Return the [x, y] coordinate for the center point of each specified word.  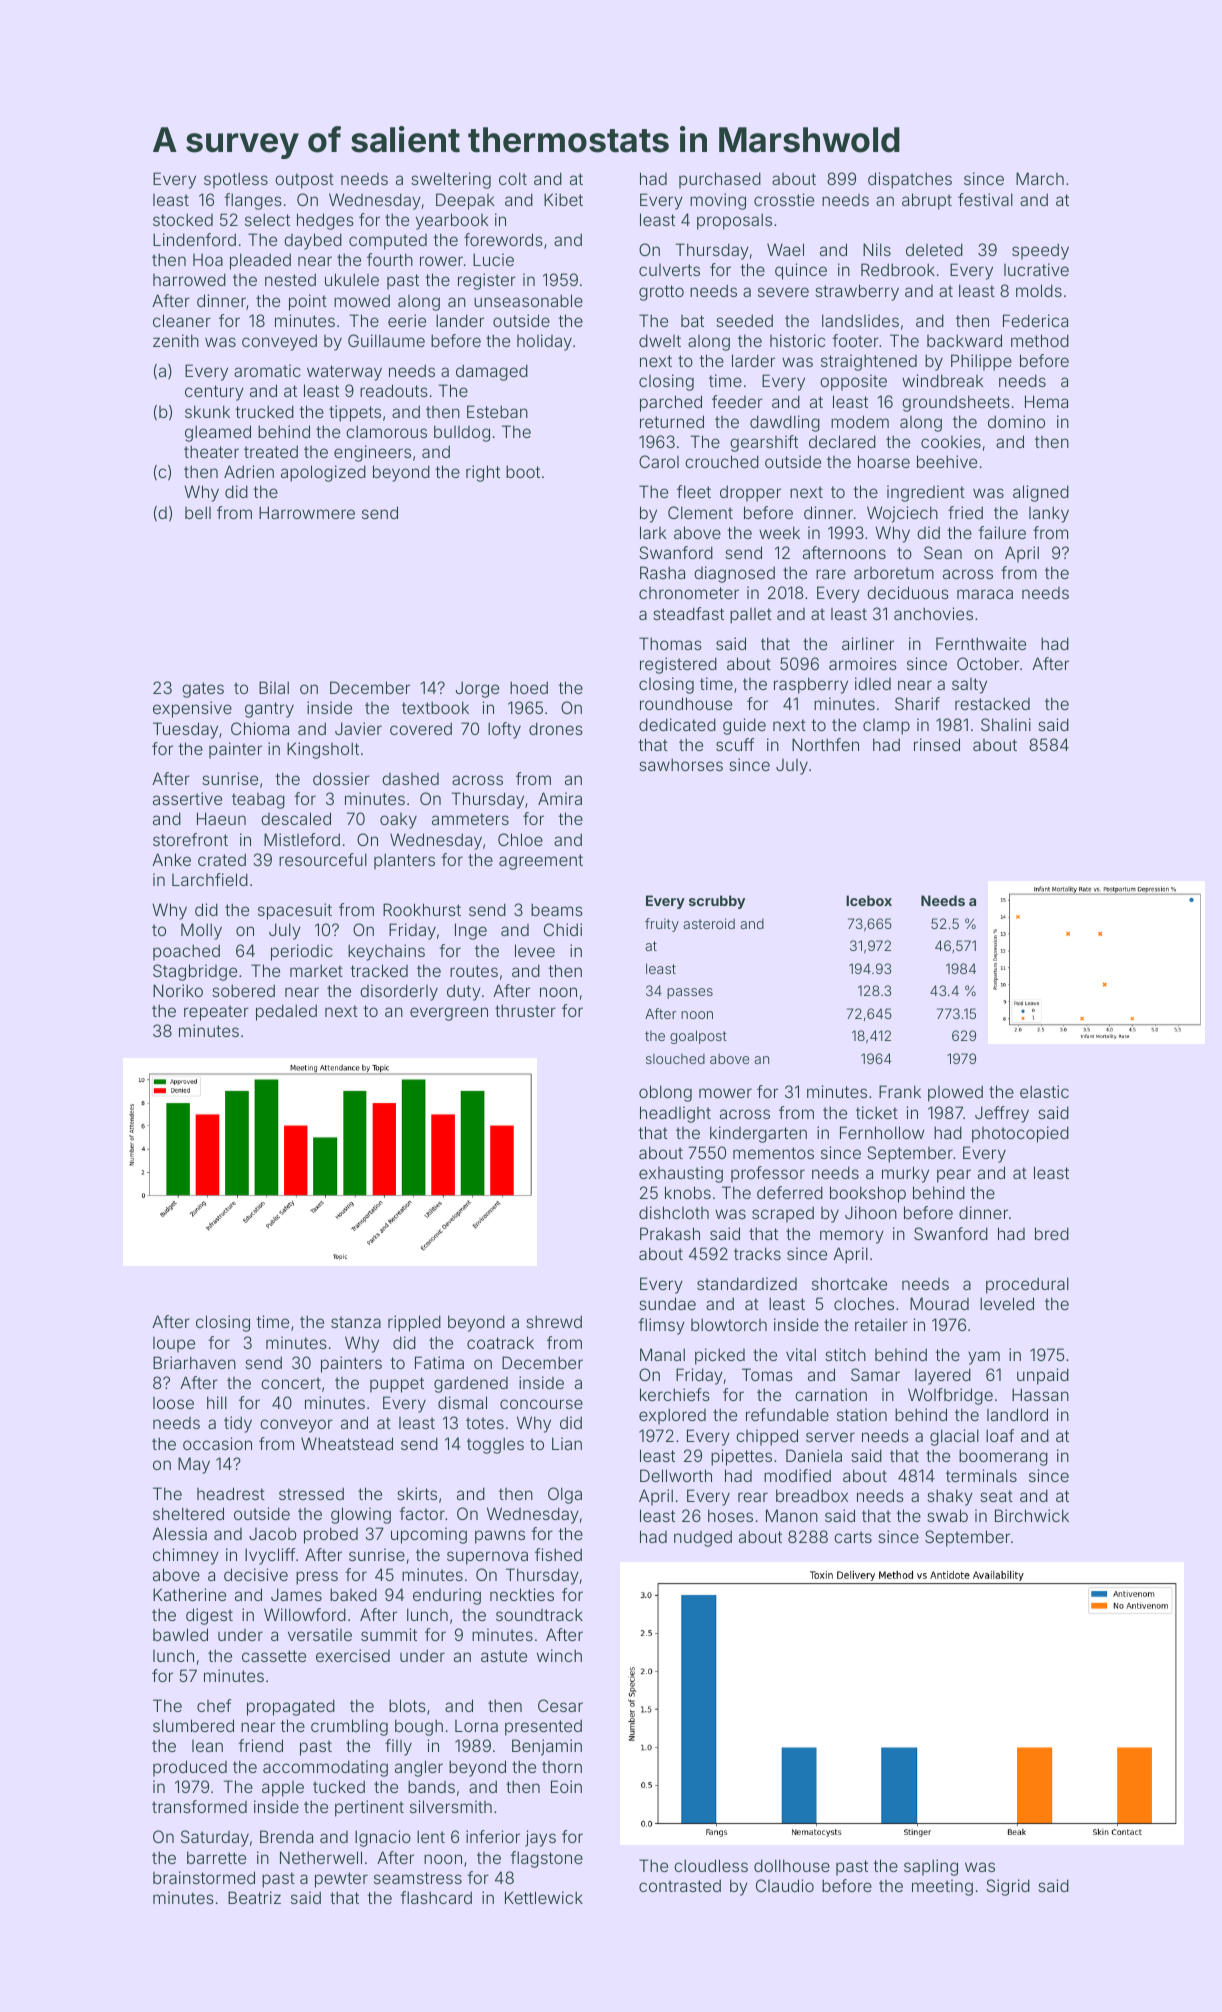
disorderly [399, 992]
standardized [747, 1283]
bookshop [868, 1194]
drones [556, 728]
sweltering [451, 180]
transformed [199, 1806]
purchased [720, 180]
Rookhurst [422, 909]
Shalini [1006, 724]
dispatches [910, 180]
